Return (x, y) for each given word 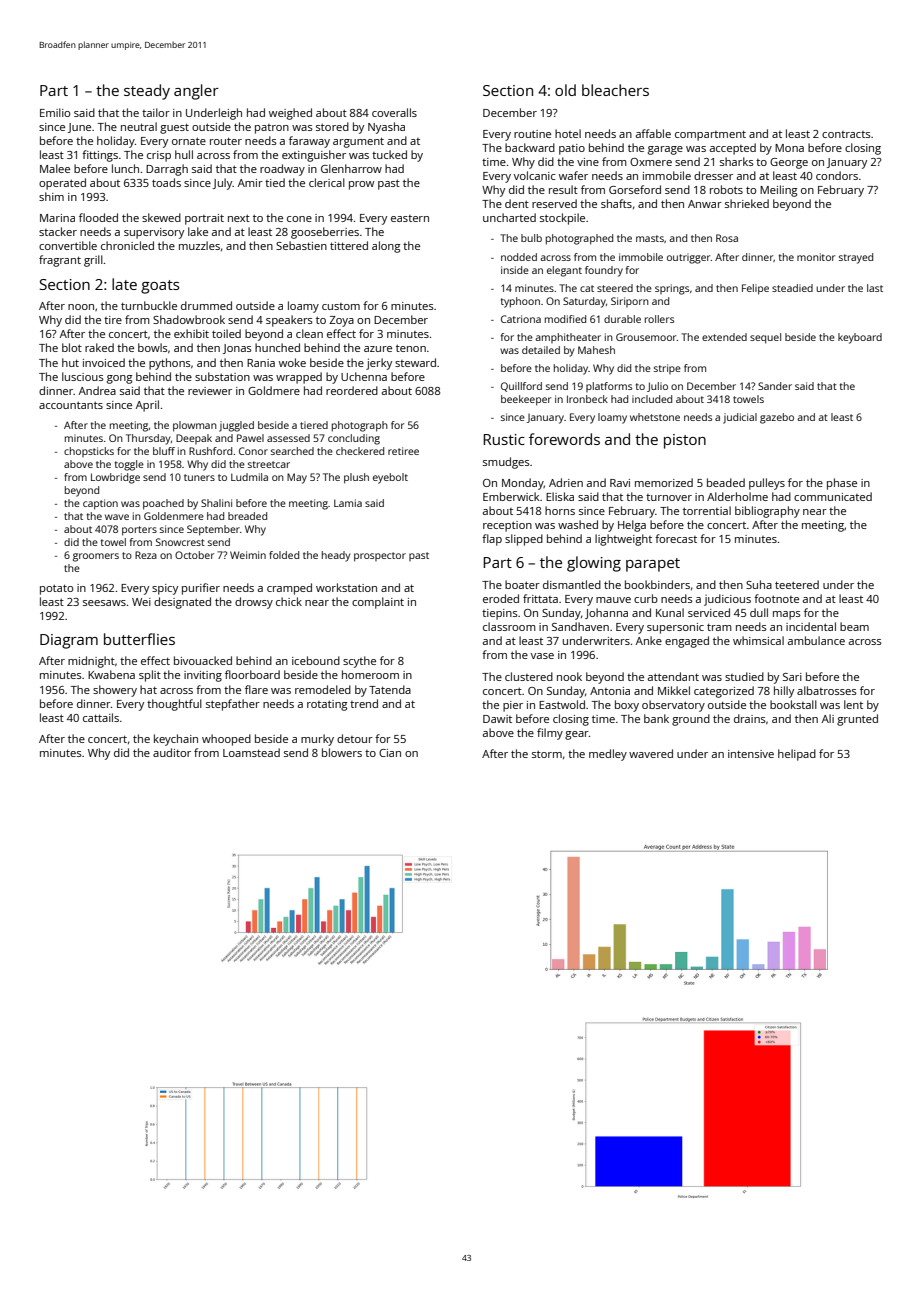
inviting (203, 676)
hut (70, 362)
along (386, 247)
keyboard (860, 338)
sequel (765, 338)
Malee (55, 168)
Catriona (521, 319)
